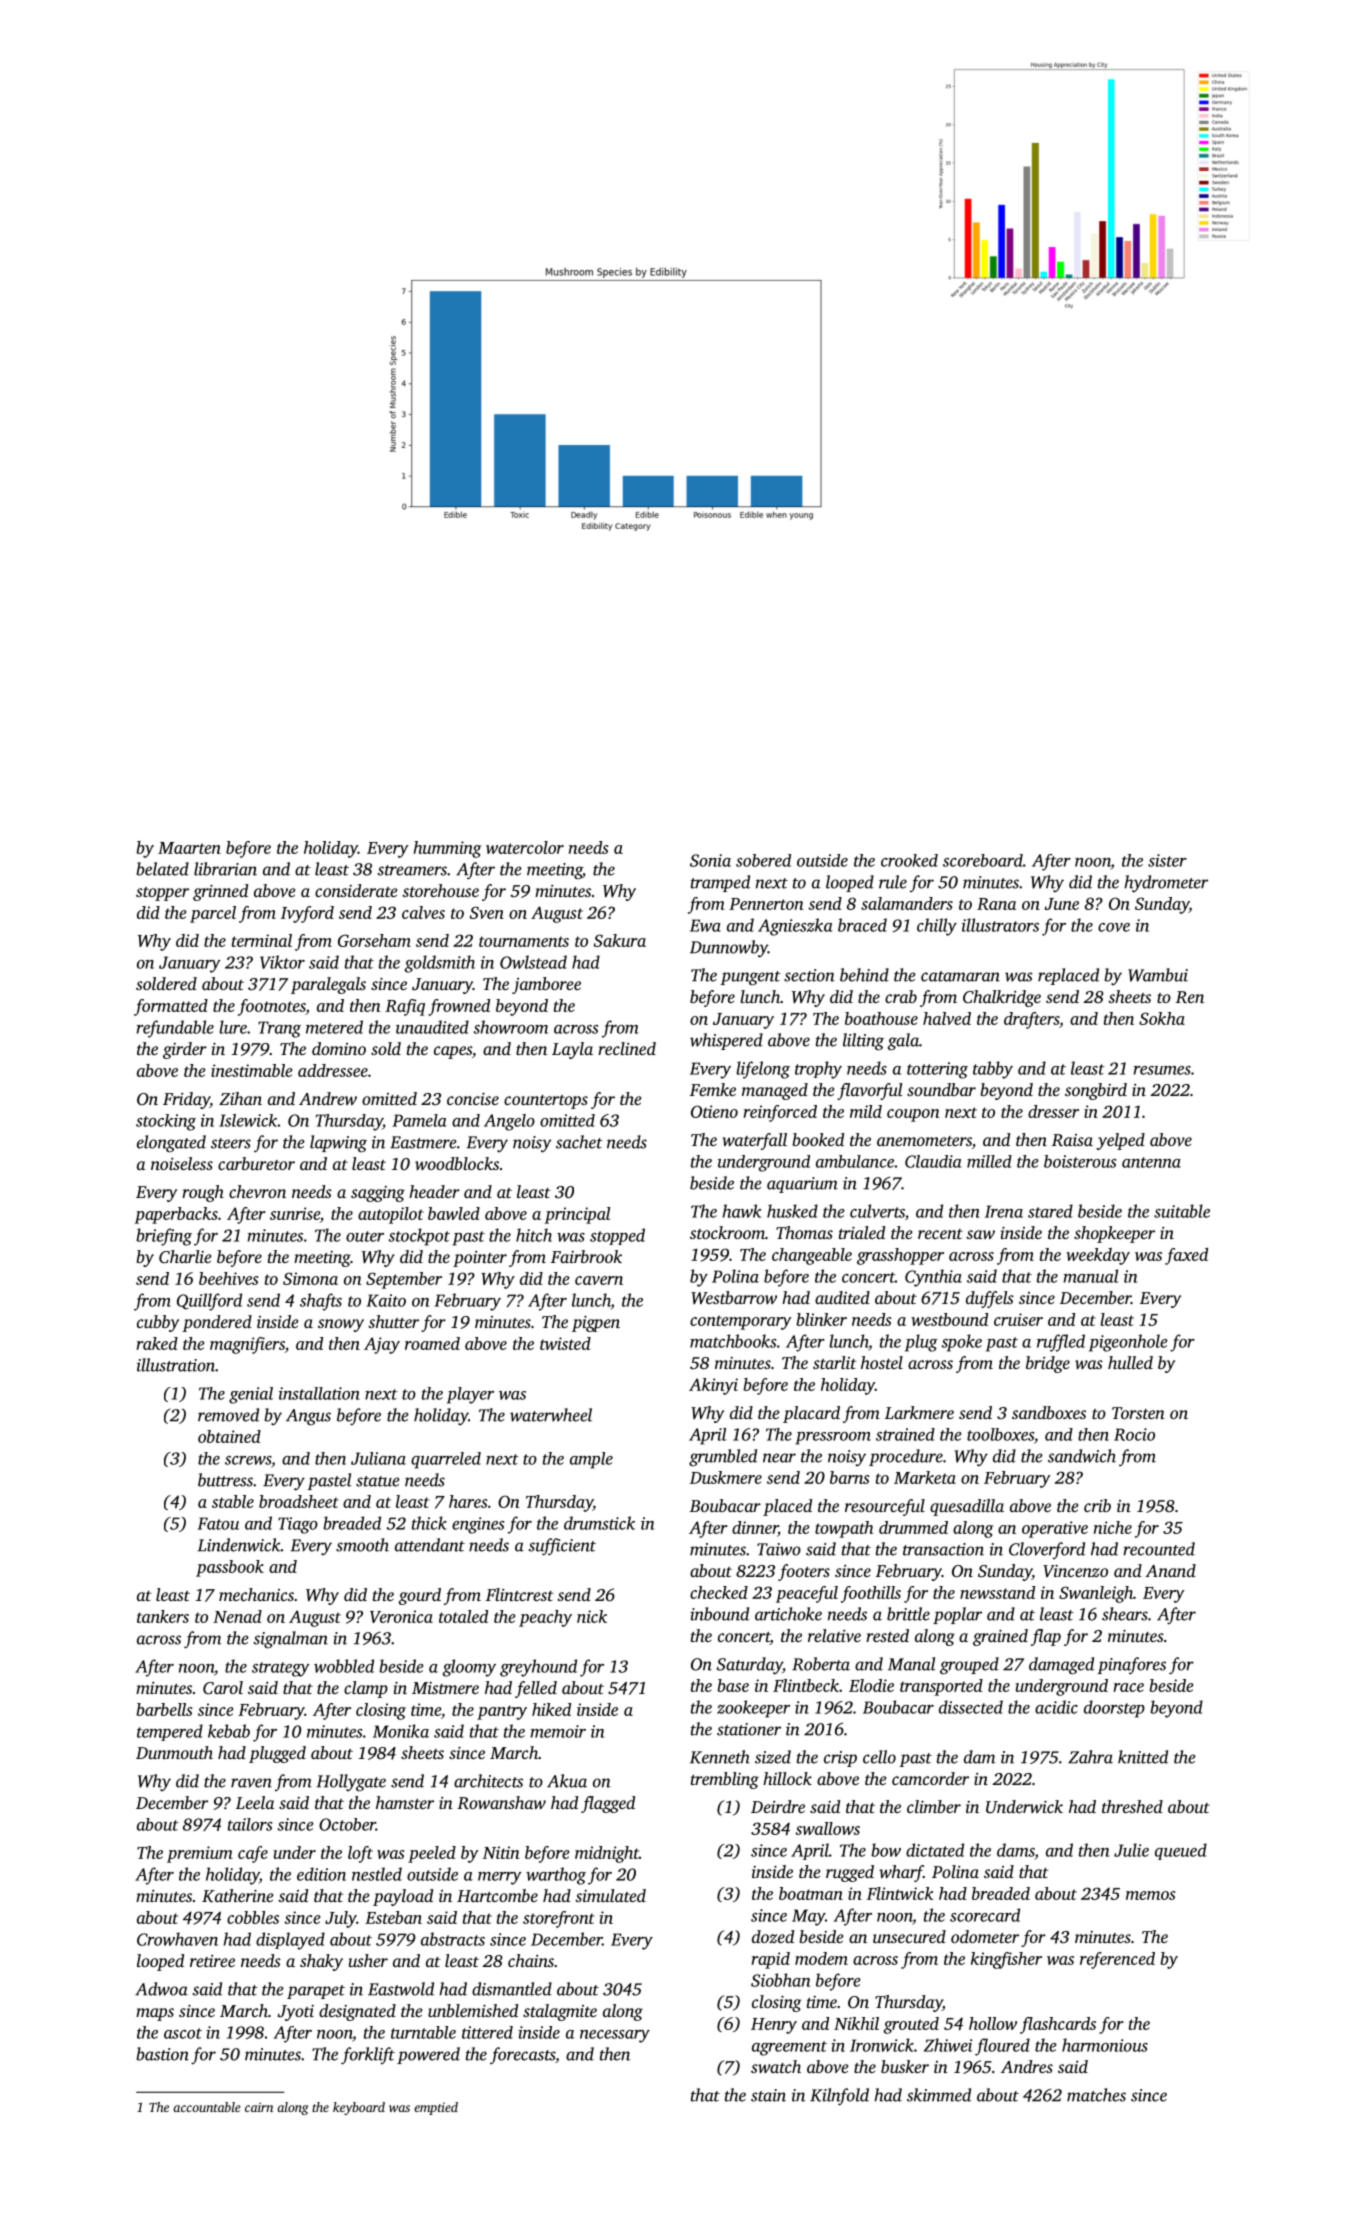 The image size is (1347, 2219). Describe the element at coordinates (909, 860) in the screenshot. I see `crooked` at that location.
